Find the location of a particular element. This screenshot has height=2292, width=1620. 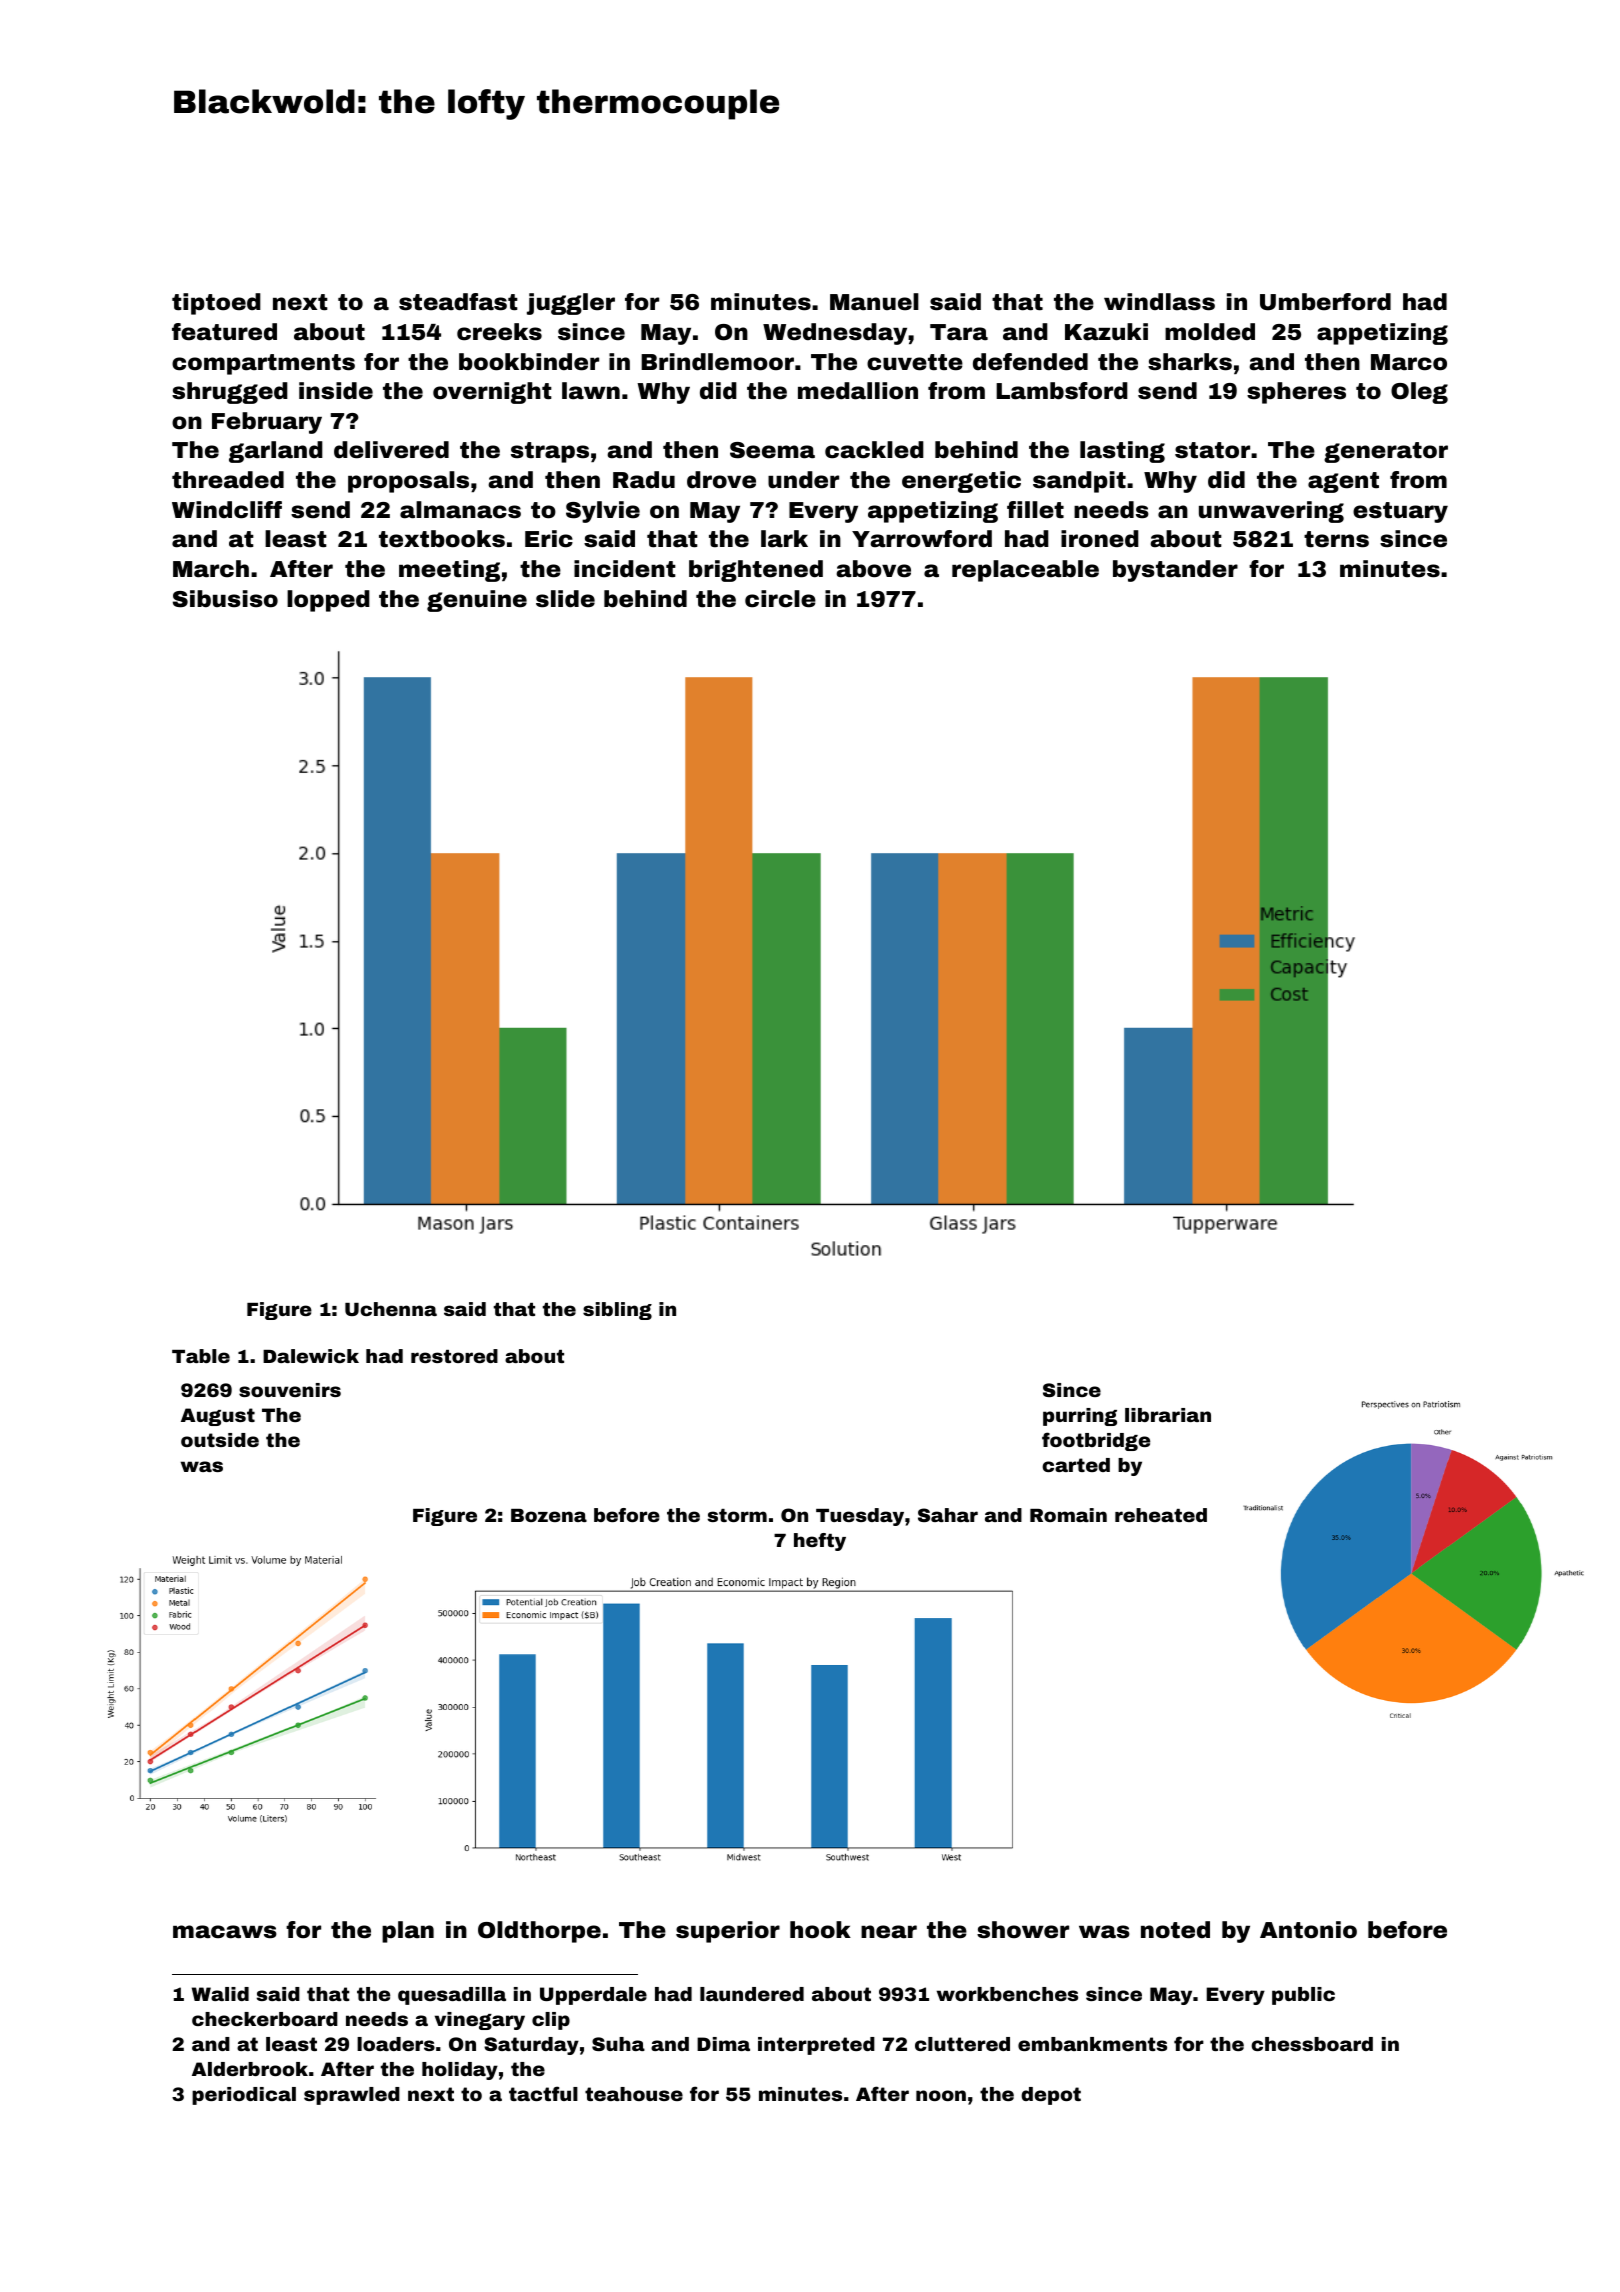

outside is located at coordinates (220, 1440).
